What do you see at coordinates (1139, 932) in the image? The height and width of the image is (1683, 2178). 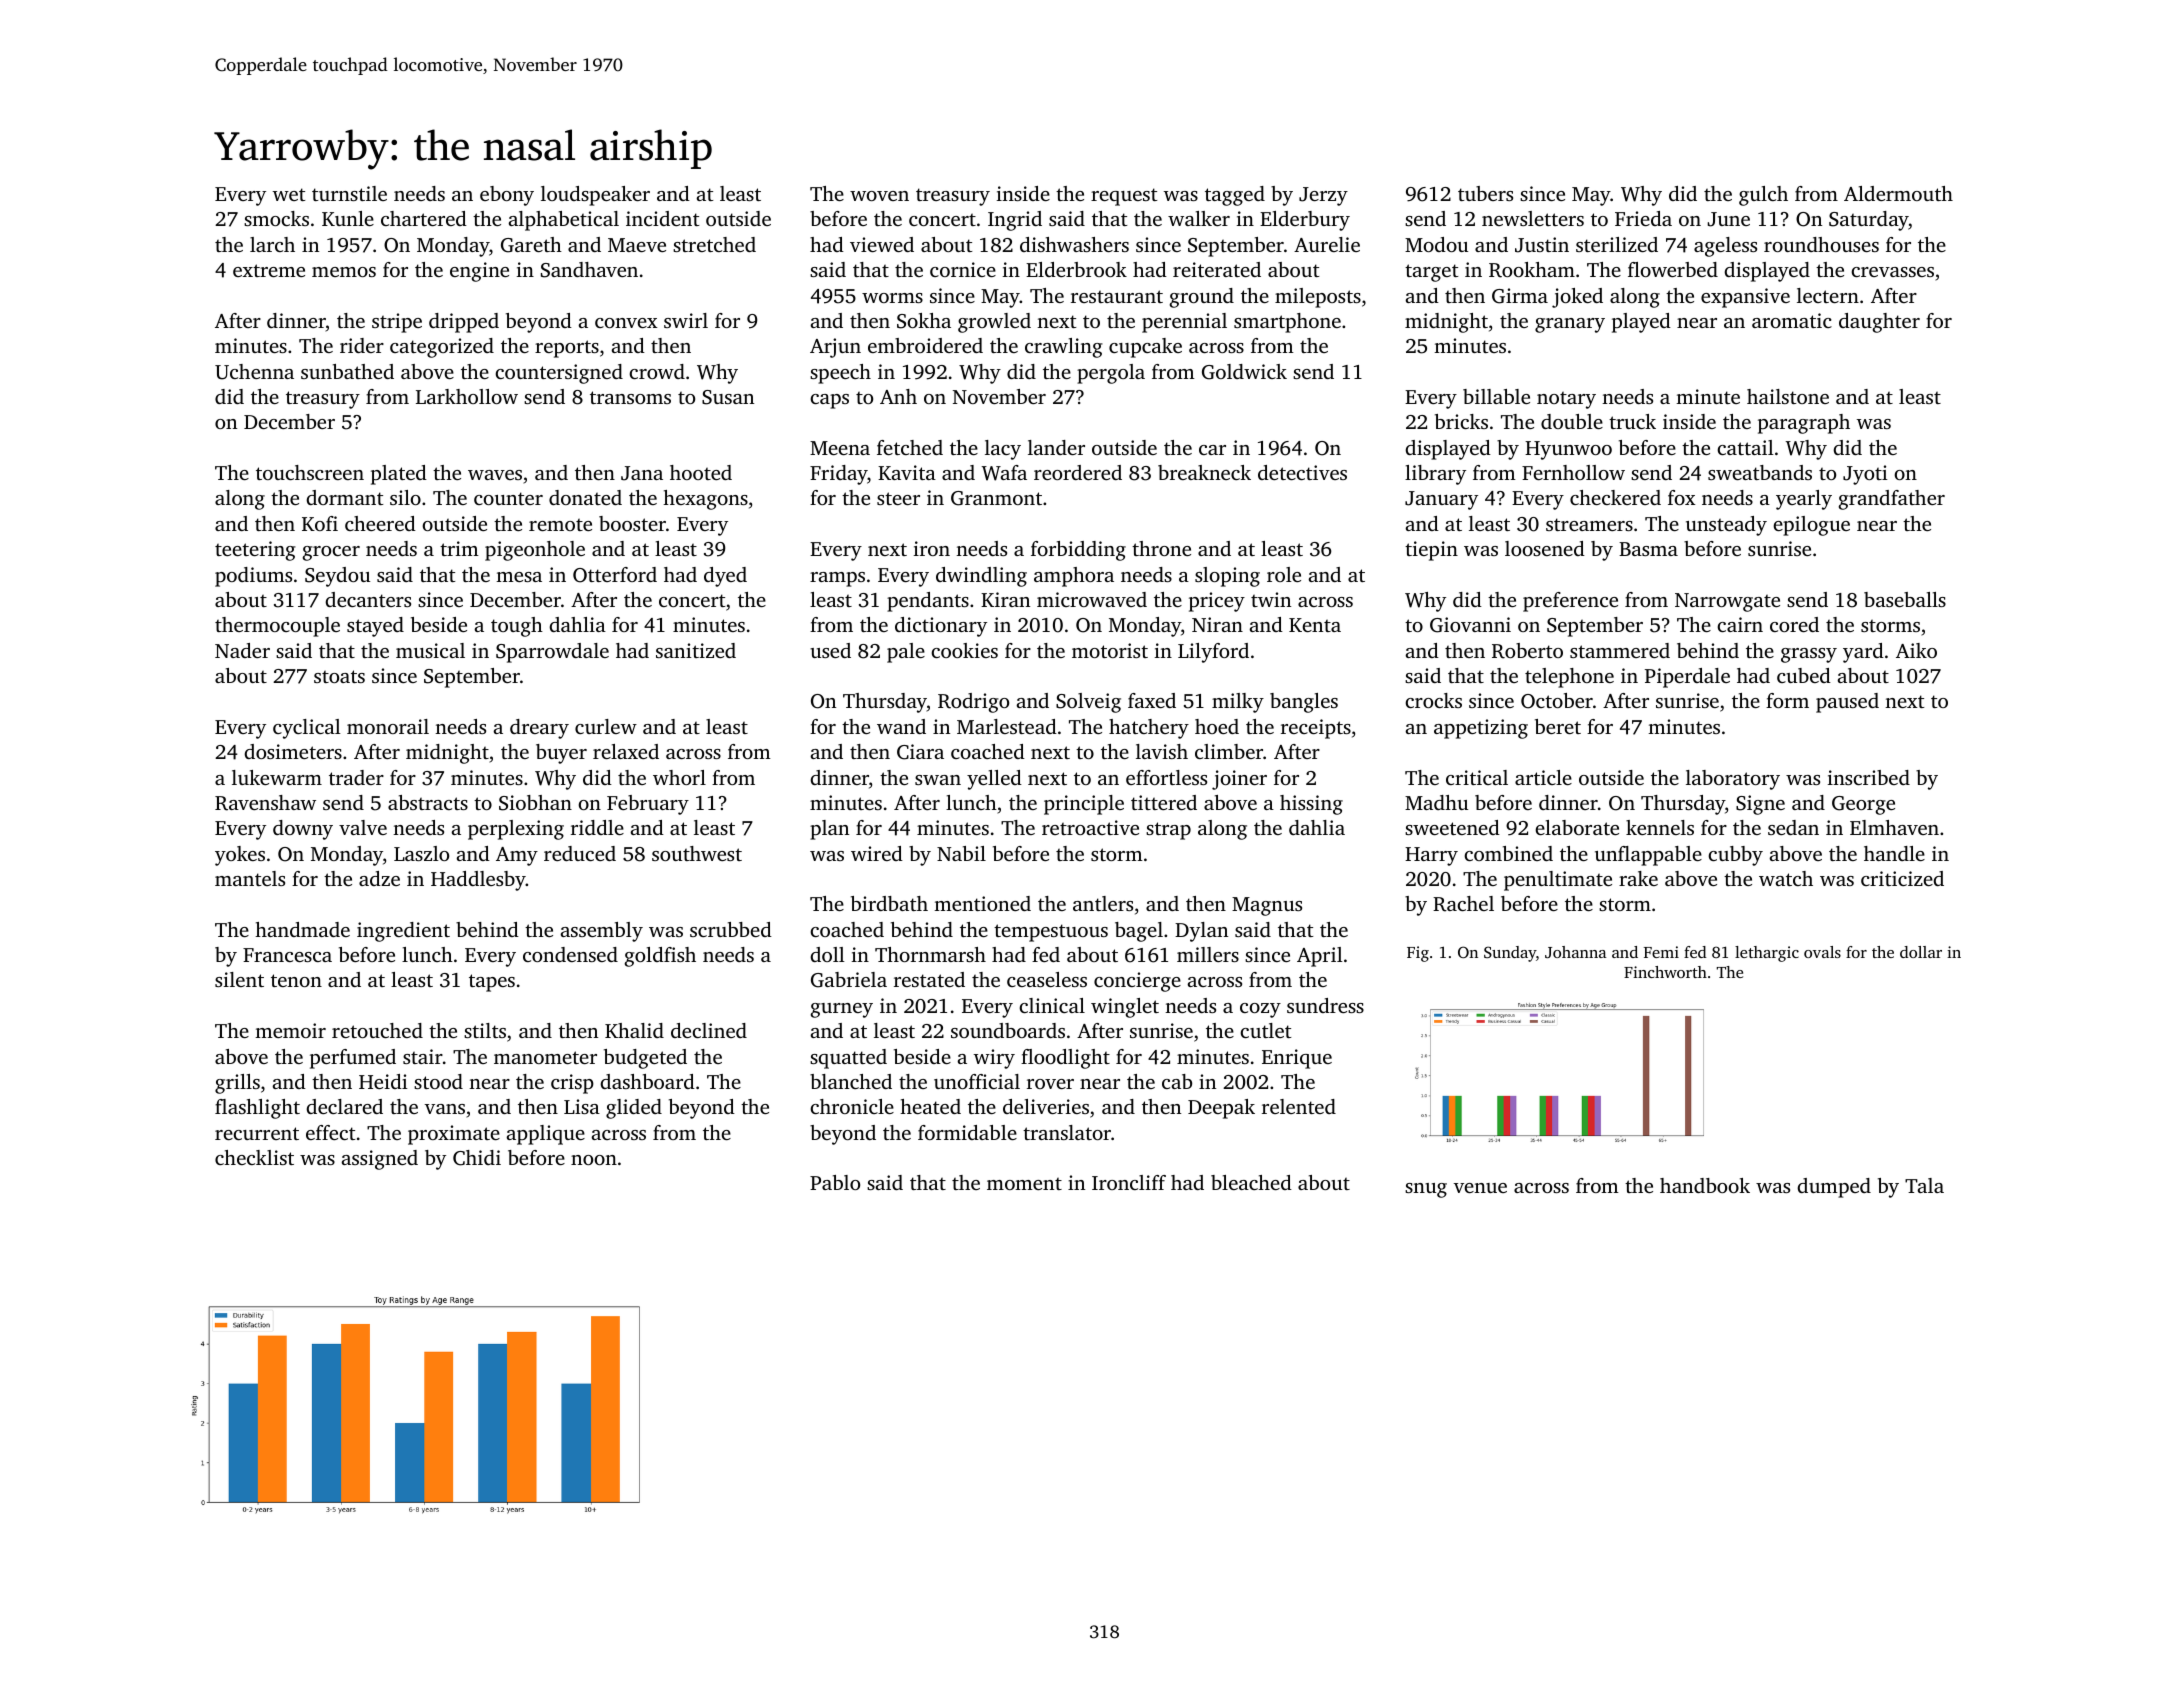 I see `bagel` at bounding box center [1139, 932].
